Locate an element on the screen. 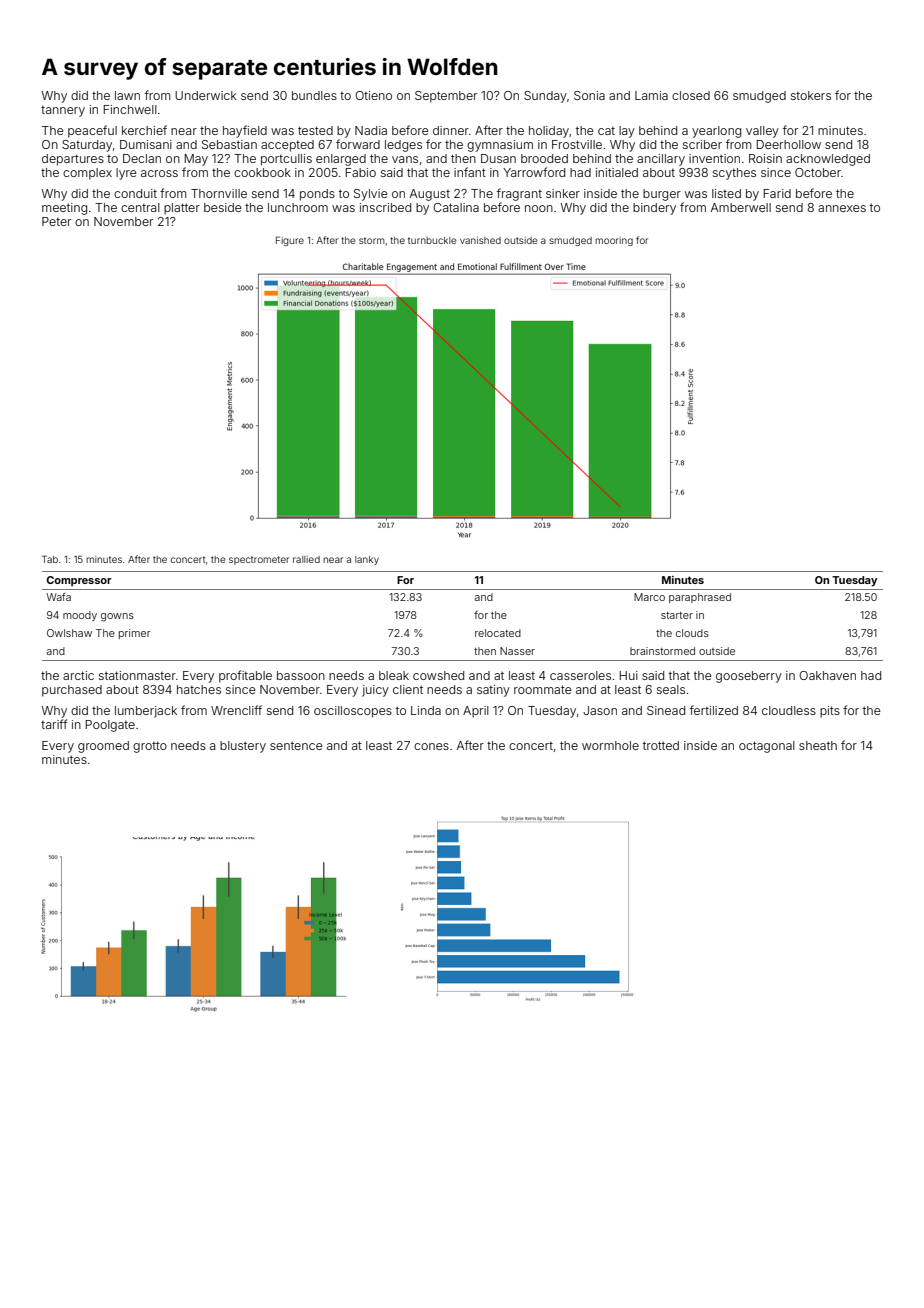  Otieno is located at coordinates (373, 95).
